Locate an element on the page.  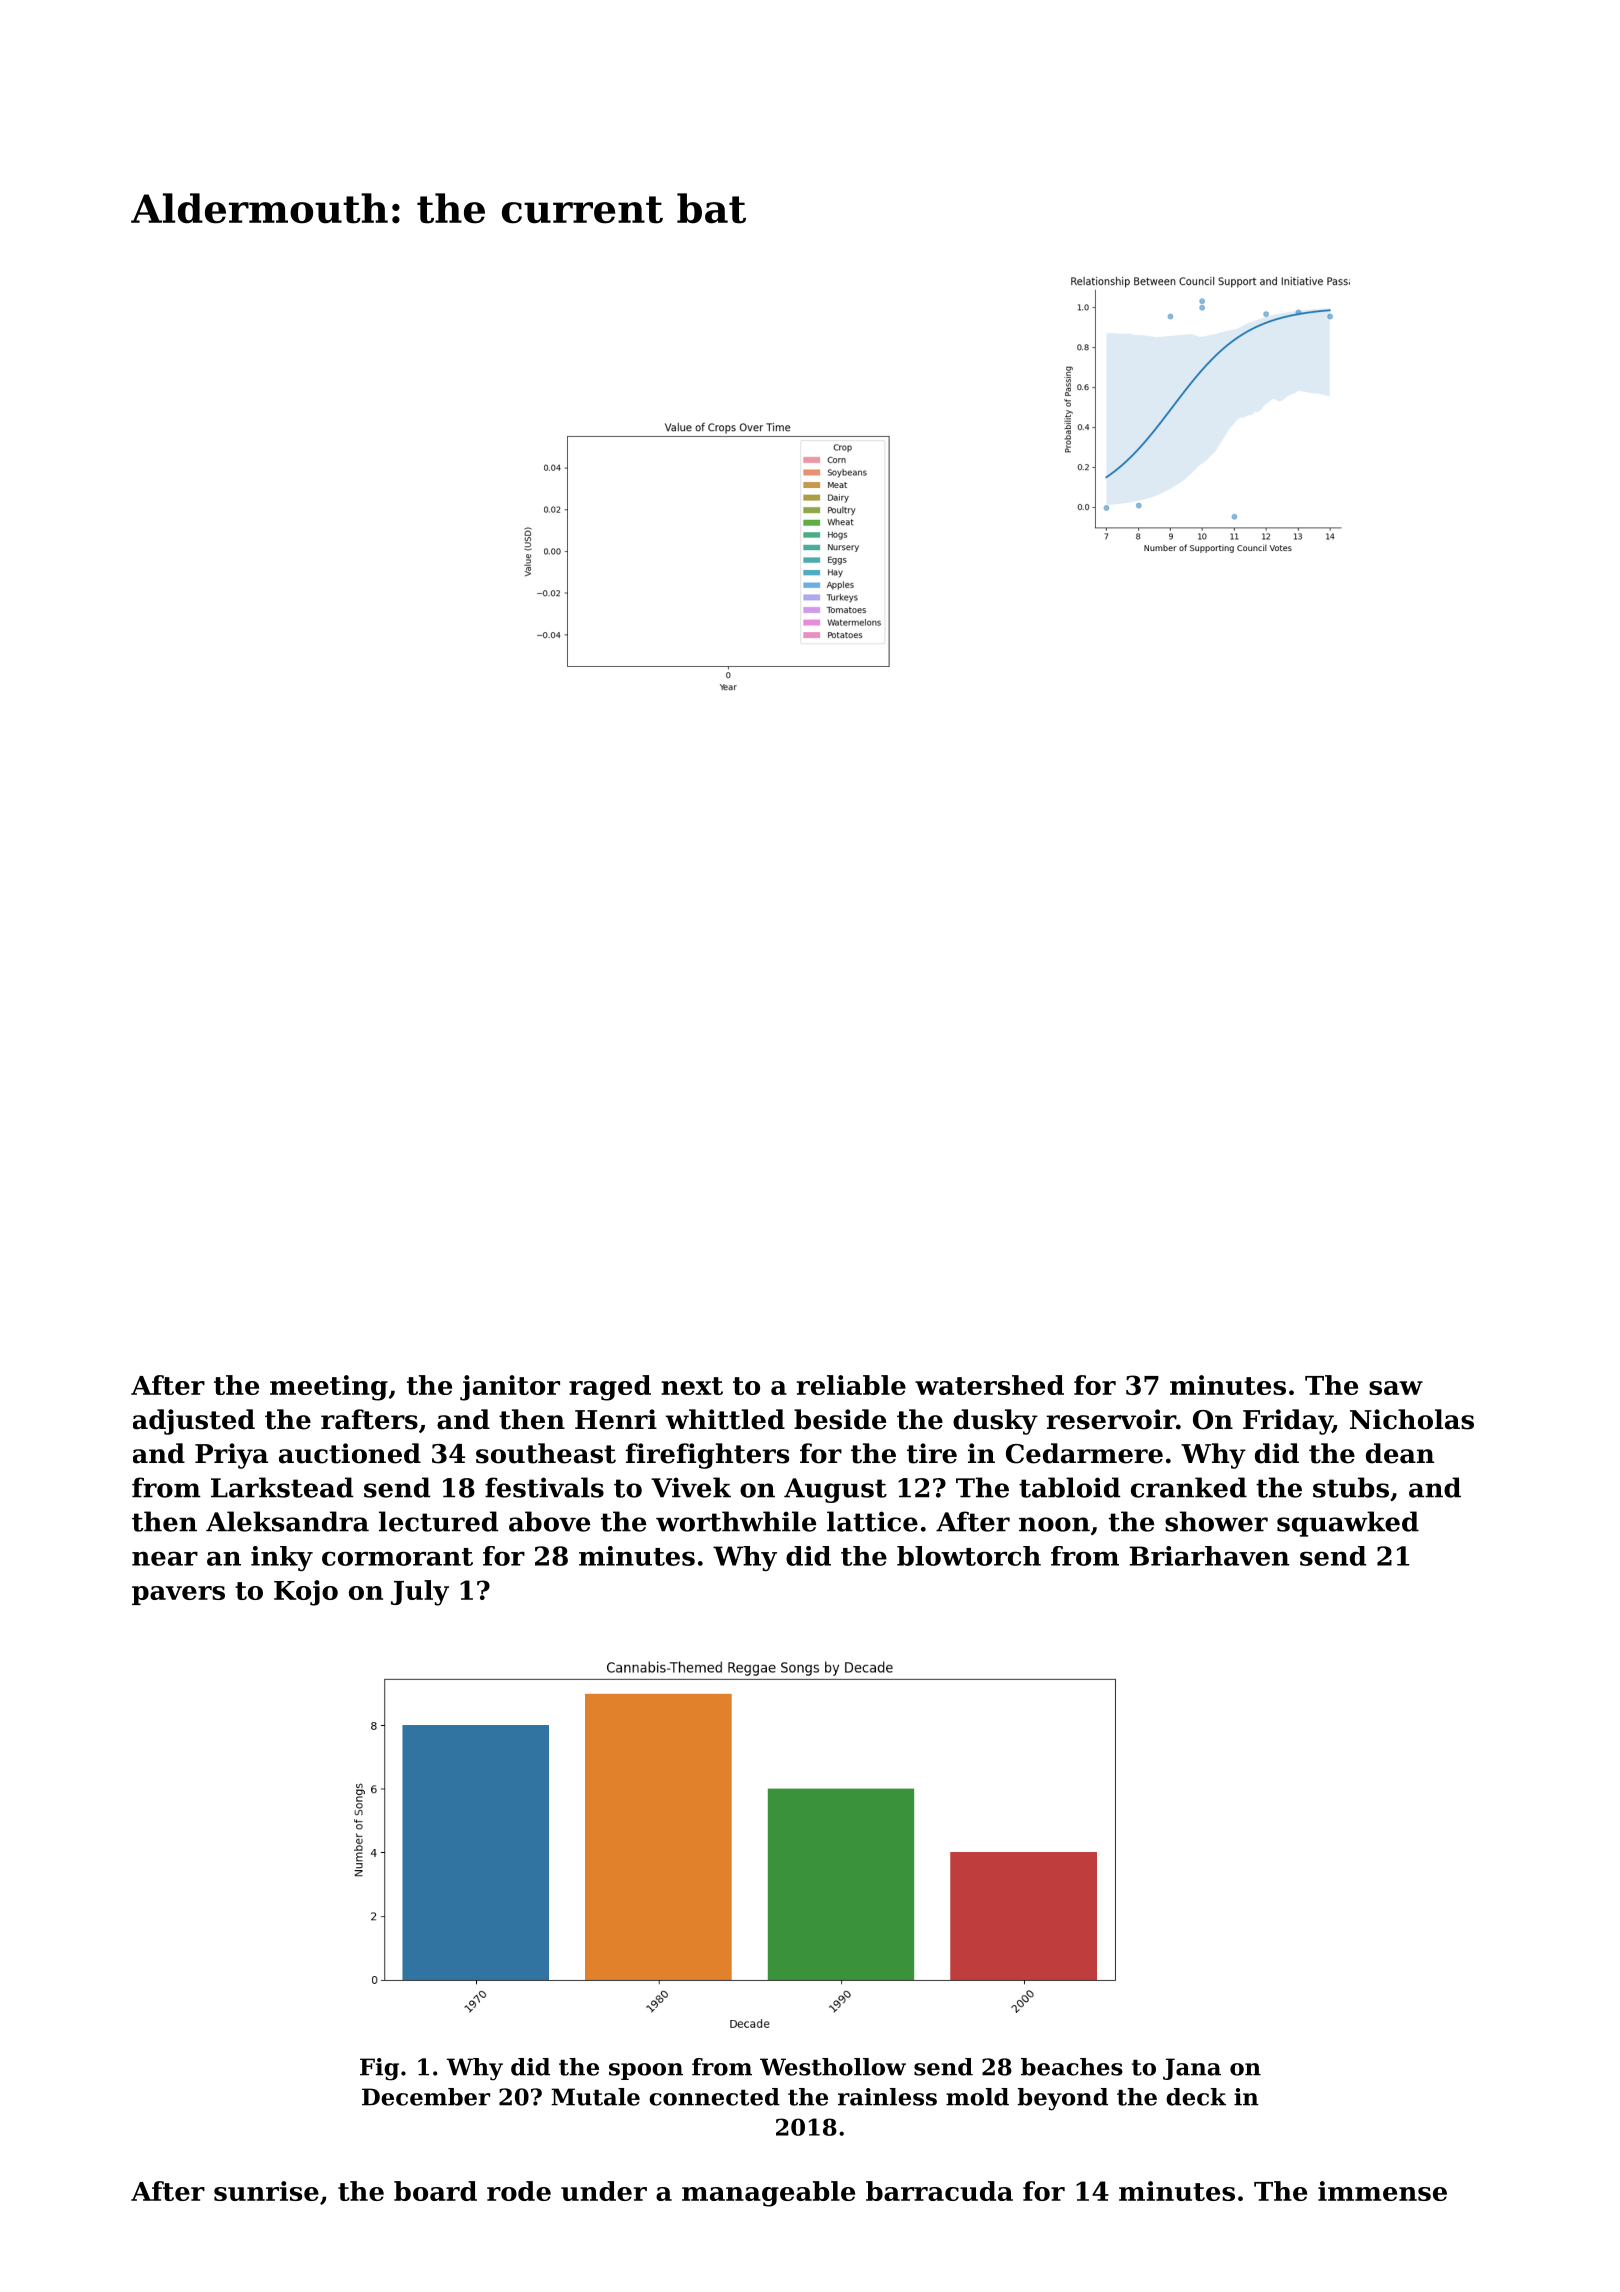
dusky is located at coordinates (995, 1422).
